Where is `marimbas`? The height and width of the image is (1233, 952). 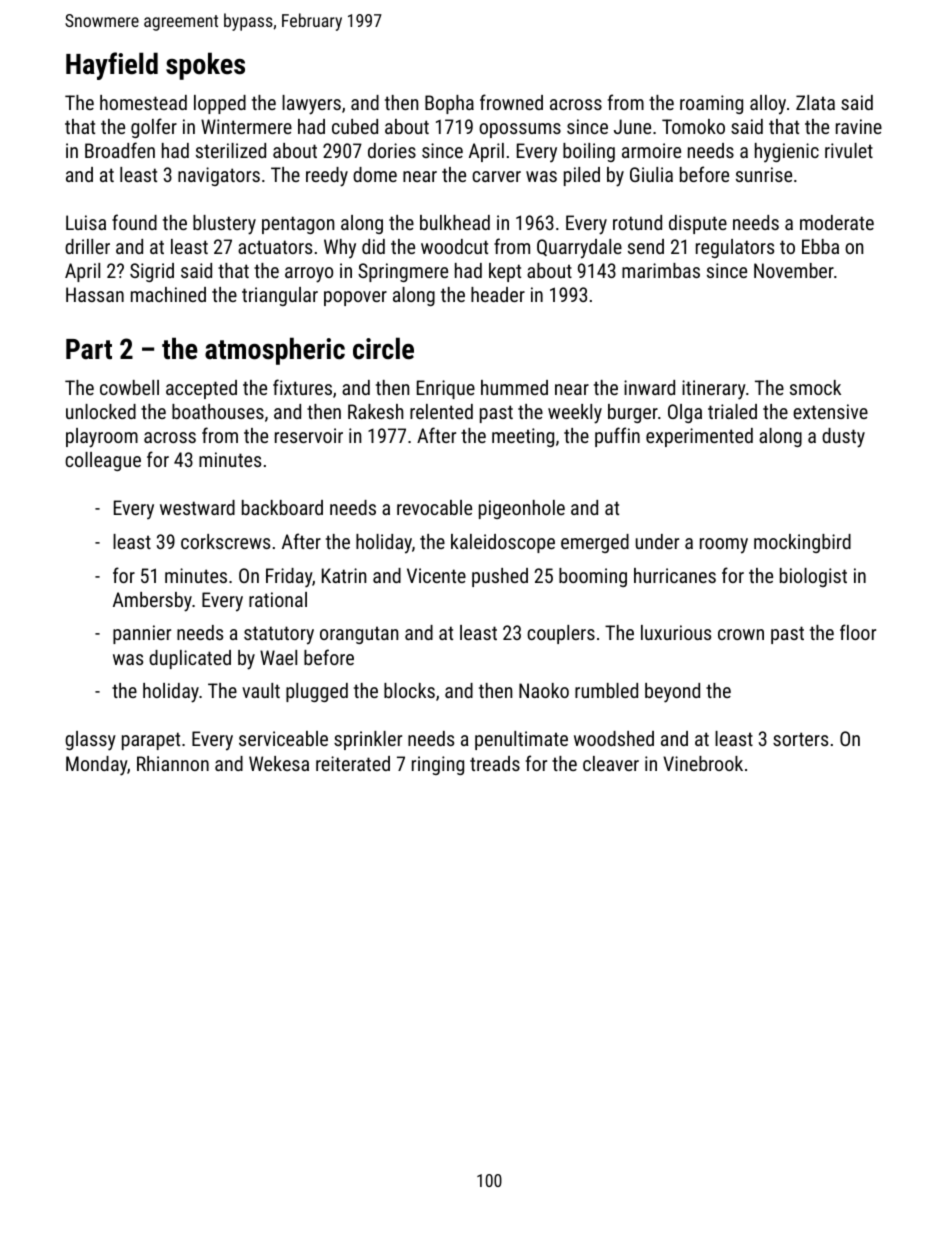 marimbas is located at coordinates (661, 270).
